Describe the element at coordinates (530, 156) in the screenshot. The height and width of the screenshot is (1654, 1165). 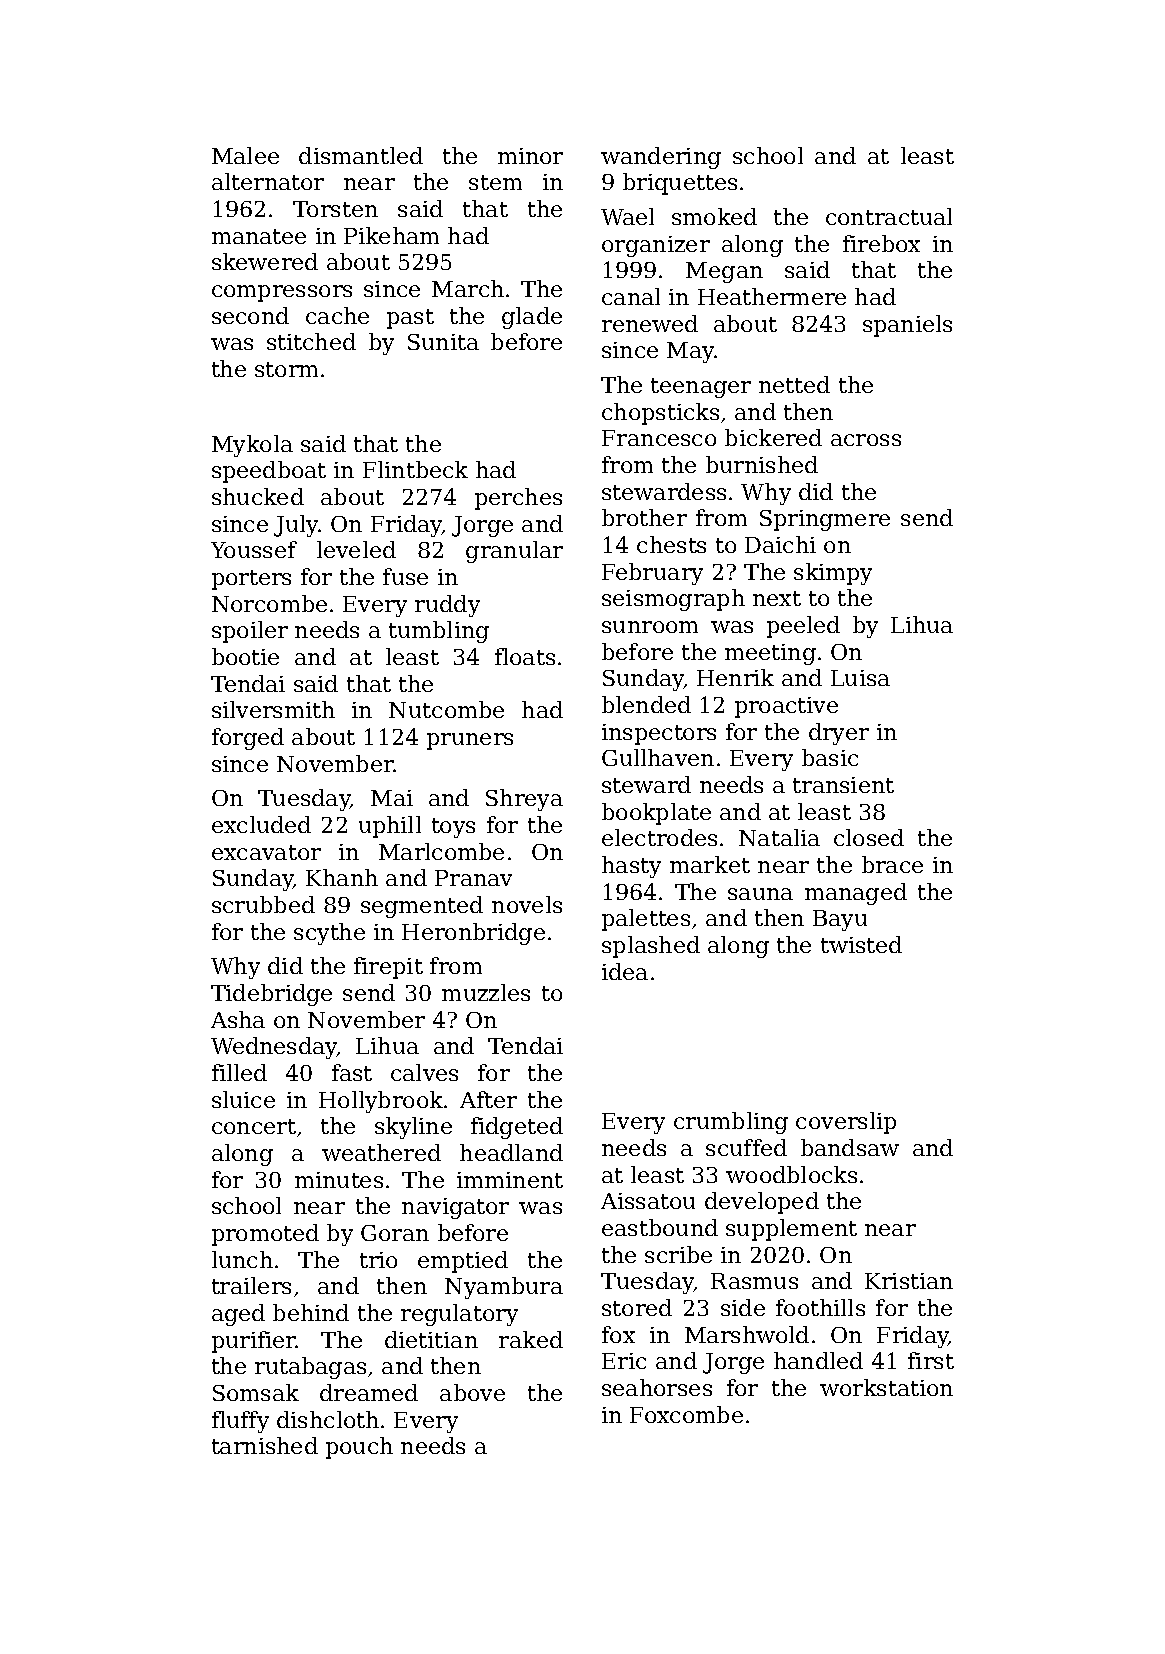
I see `minor` at that location.
